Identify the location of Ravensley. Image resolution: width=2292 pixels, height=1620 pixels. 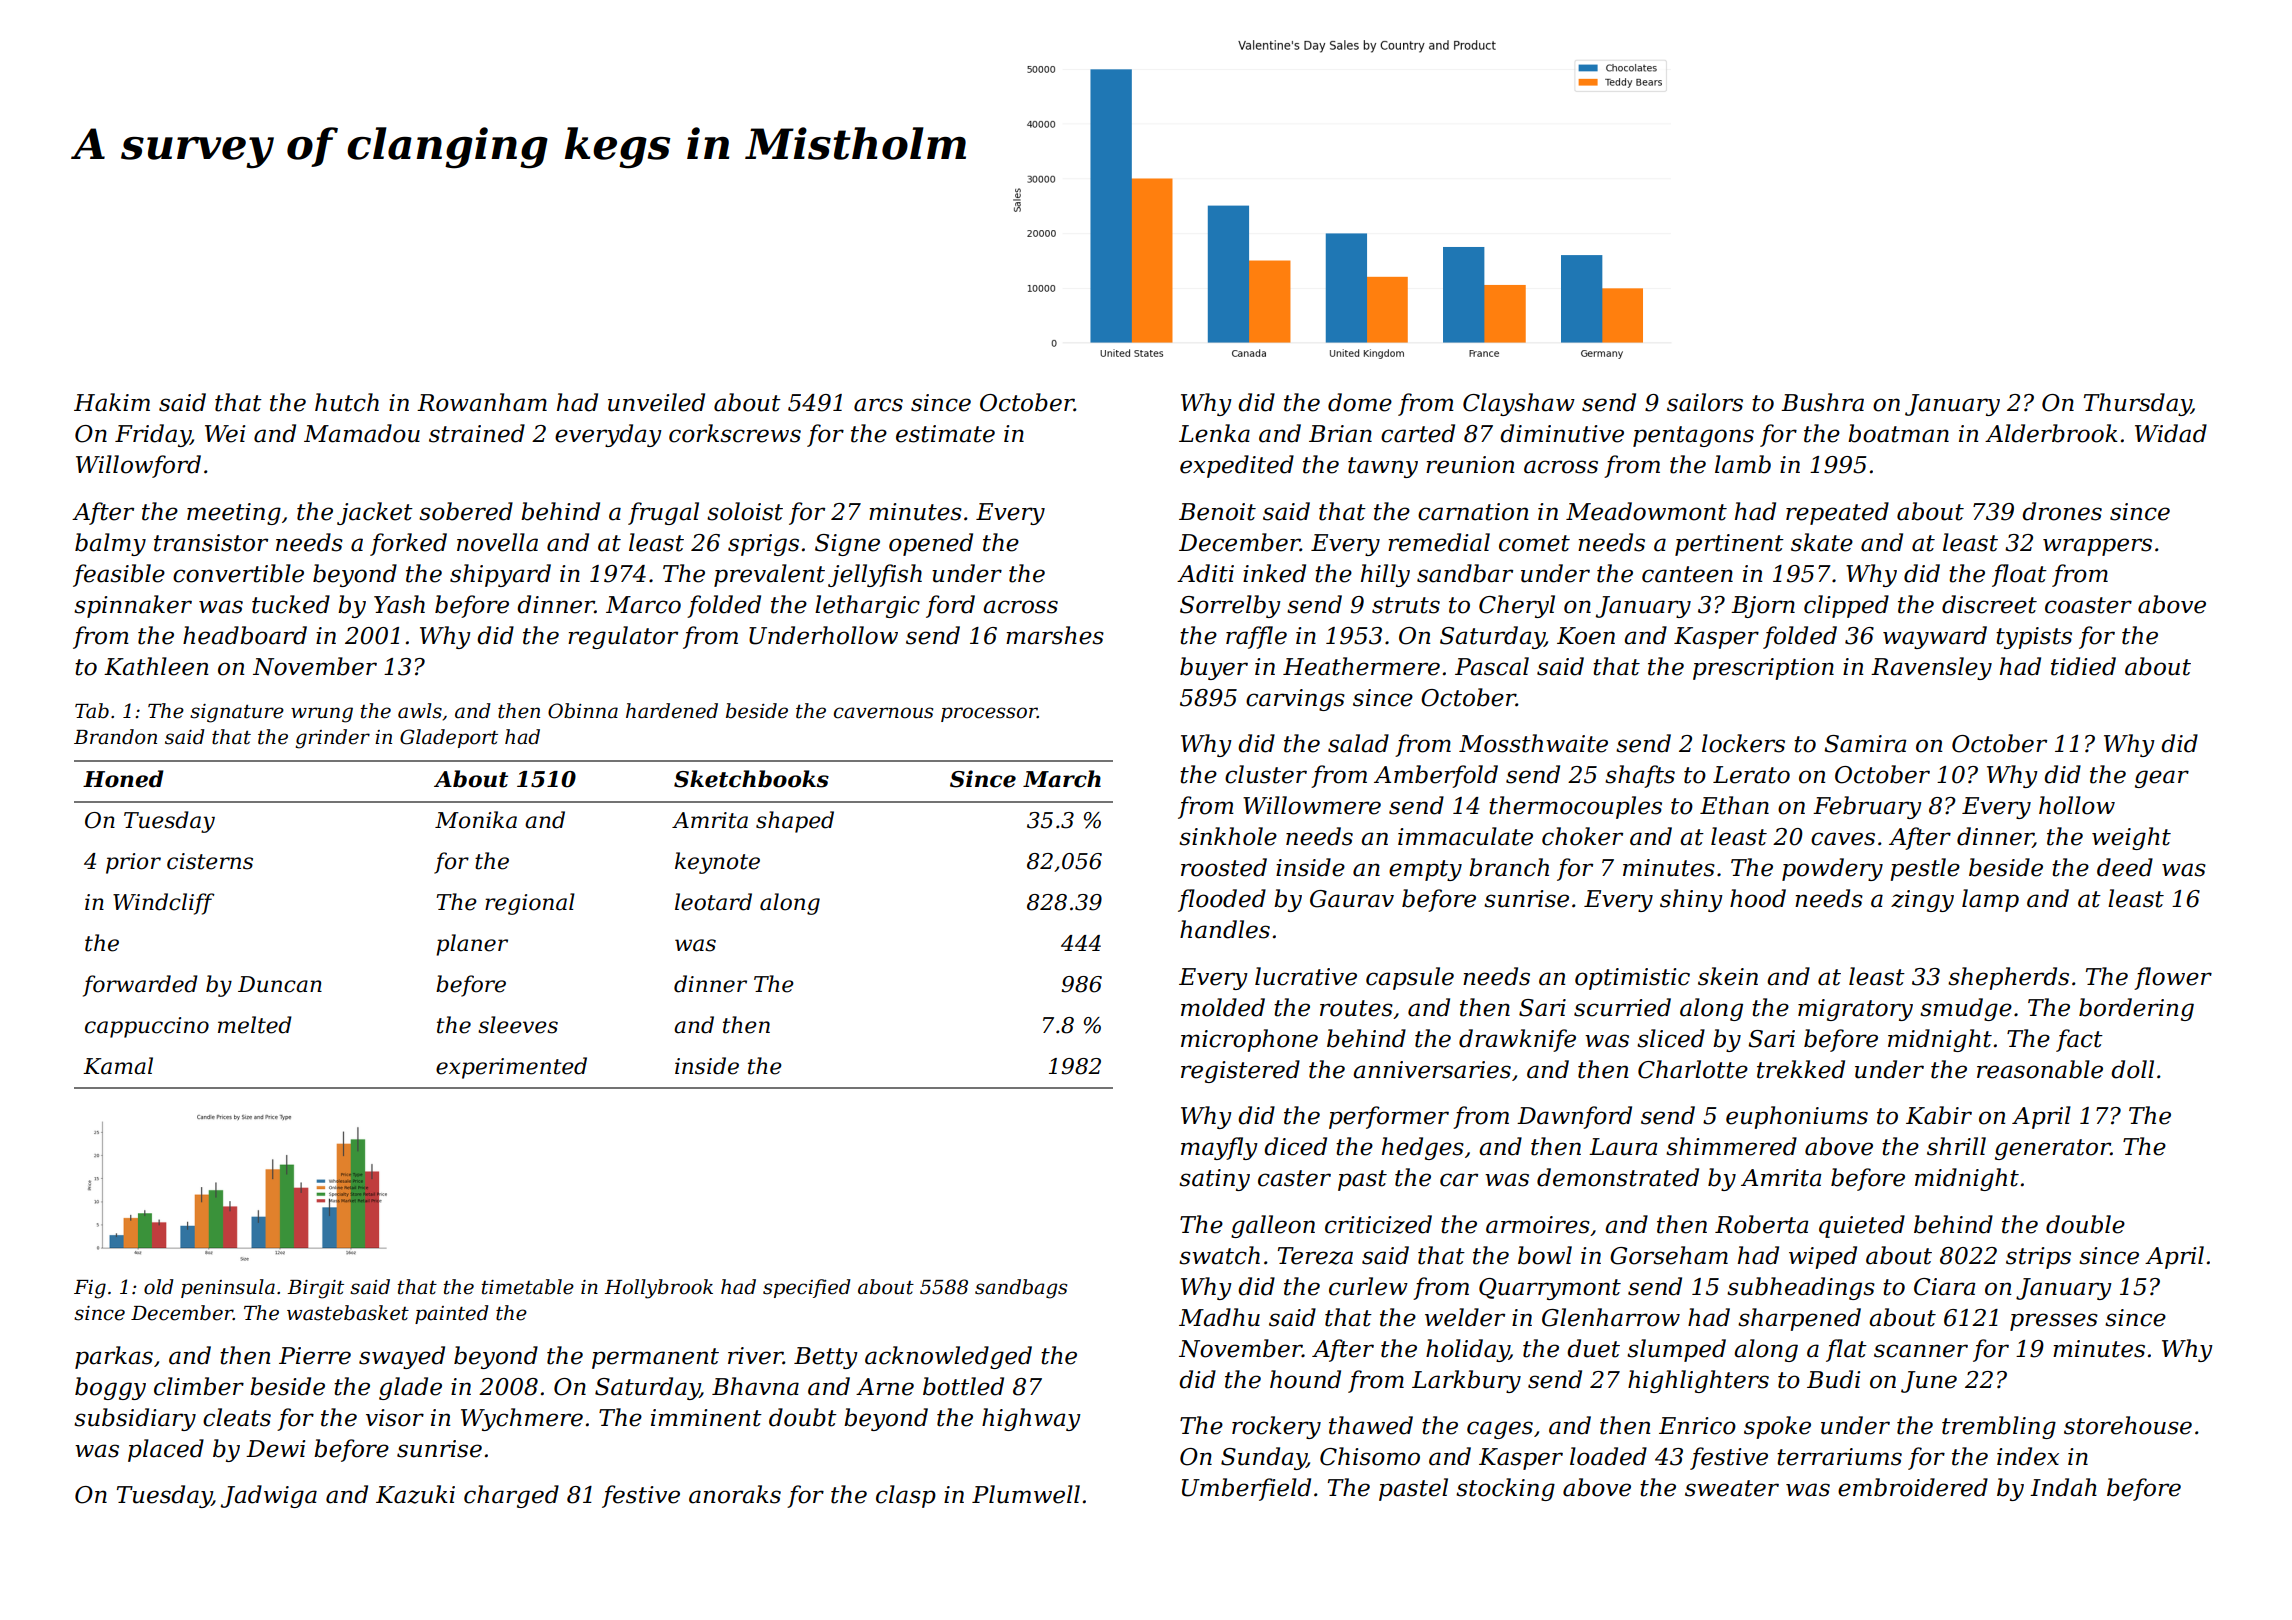
(1931, 668).
